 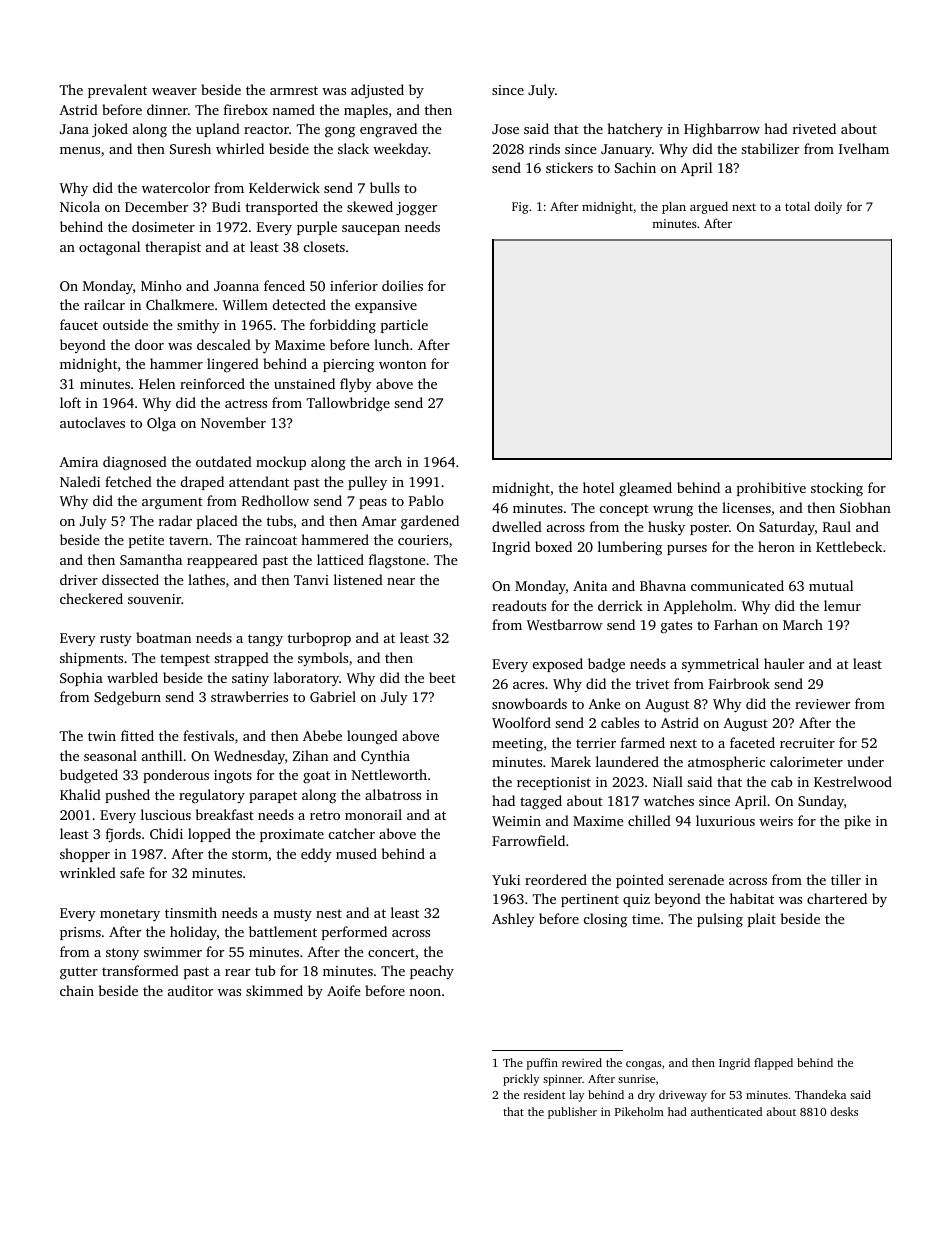 I want to click on doilies, so click(x=402, y=285).
